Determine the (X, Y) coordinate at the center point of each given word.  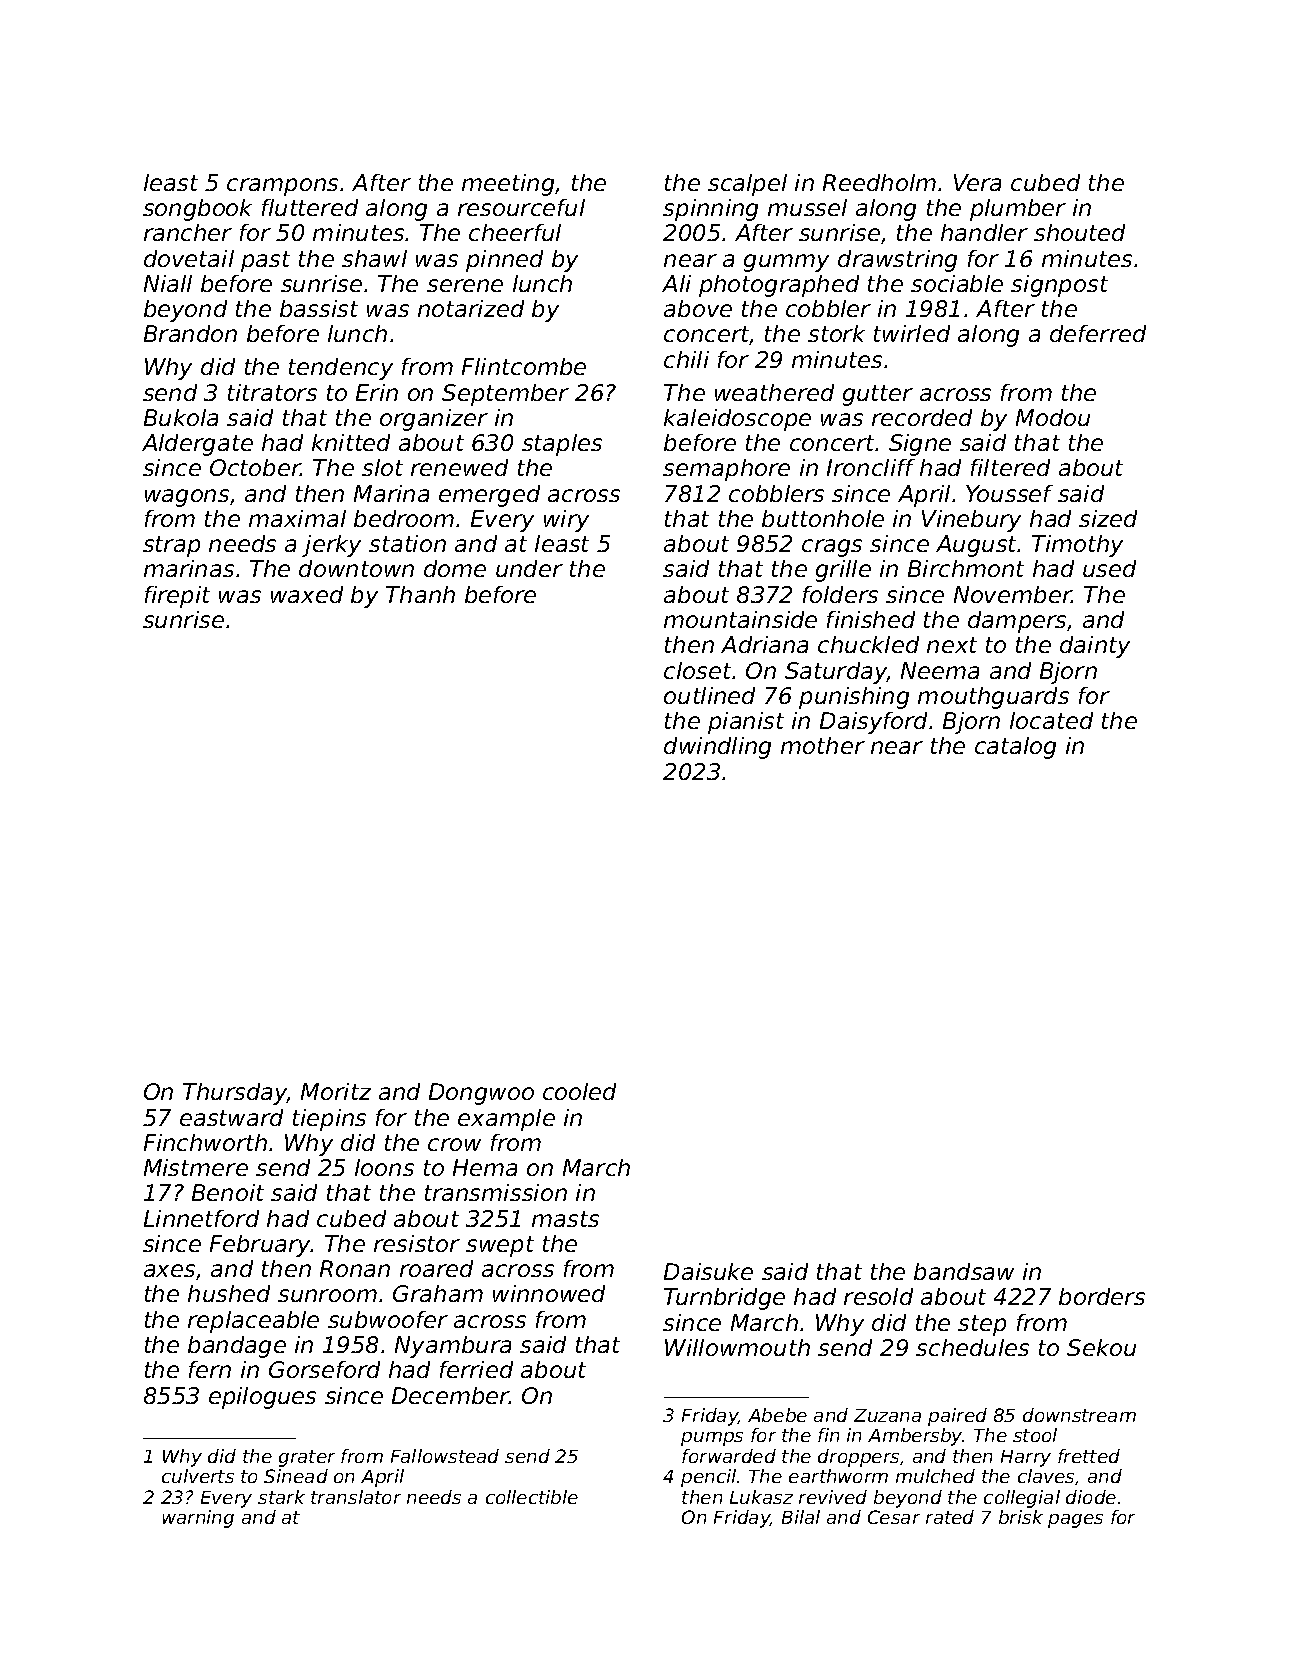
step (982, 1325)
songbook (197, 210)
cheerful (515, 232)
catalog (1015, 748)
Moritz (336, 1091)
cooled (579, 1091)
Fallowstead (445, 1456)
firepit (177, 597)
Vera (977, 182)
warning (198, 1519)
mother (823, 745)
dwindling (717, 748)
